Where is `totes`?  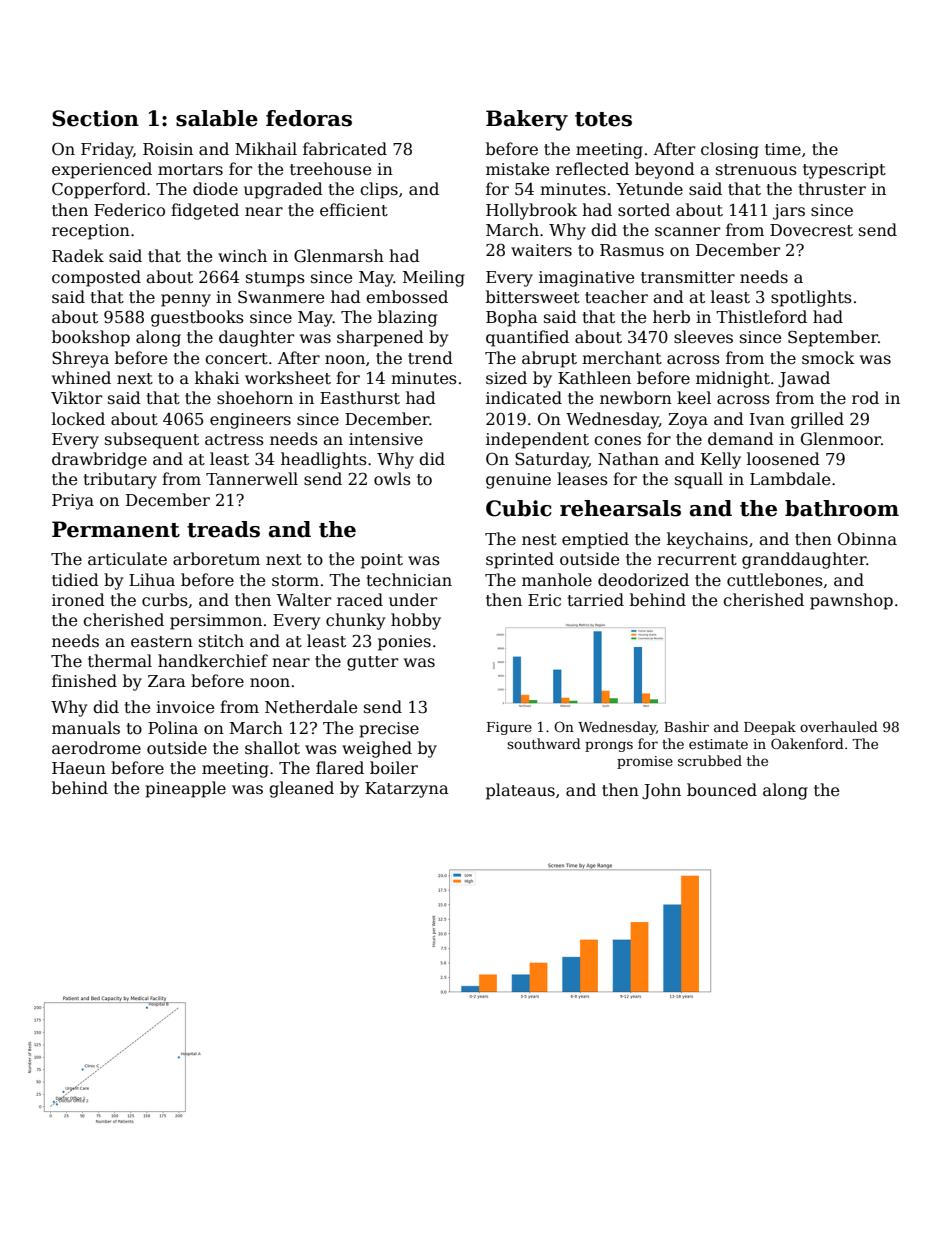
totes is located at coordinates (603, 119).
